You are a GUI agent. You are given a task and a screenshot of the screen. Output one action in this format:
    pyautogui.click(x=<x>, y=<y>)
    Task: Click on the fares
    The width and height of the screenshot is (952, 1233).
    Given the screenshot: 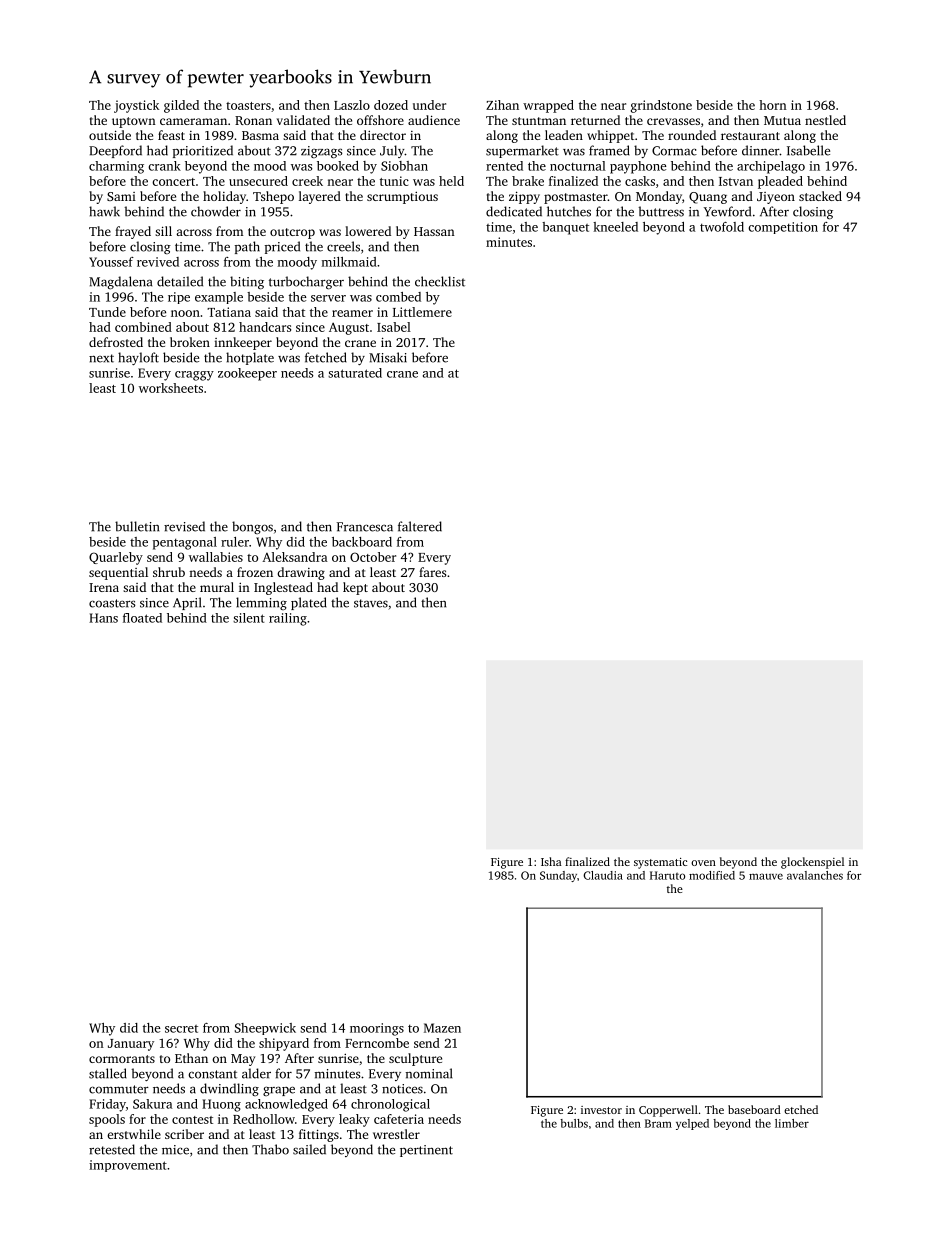 What is the action you would take?
    pyautogui.click(x=432, y=572)
